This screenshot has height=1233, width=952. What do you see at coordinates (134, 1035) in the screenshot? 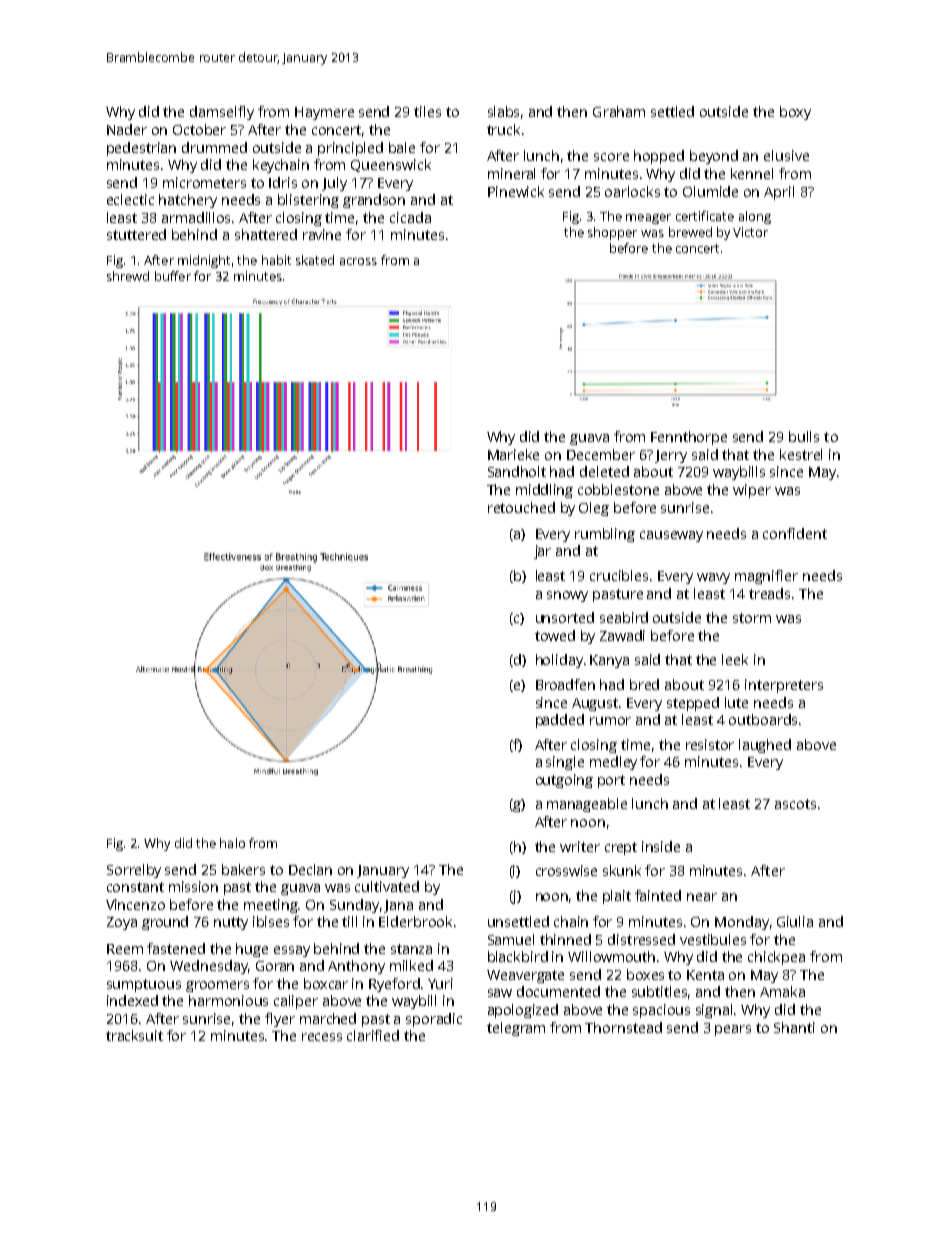
I see `tracksuit` at bounding box center [134, 1035].
